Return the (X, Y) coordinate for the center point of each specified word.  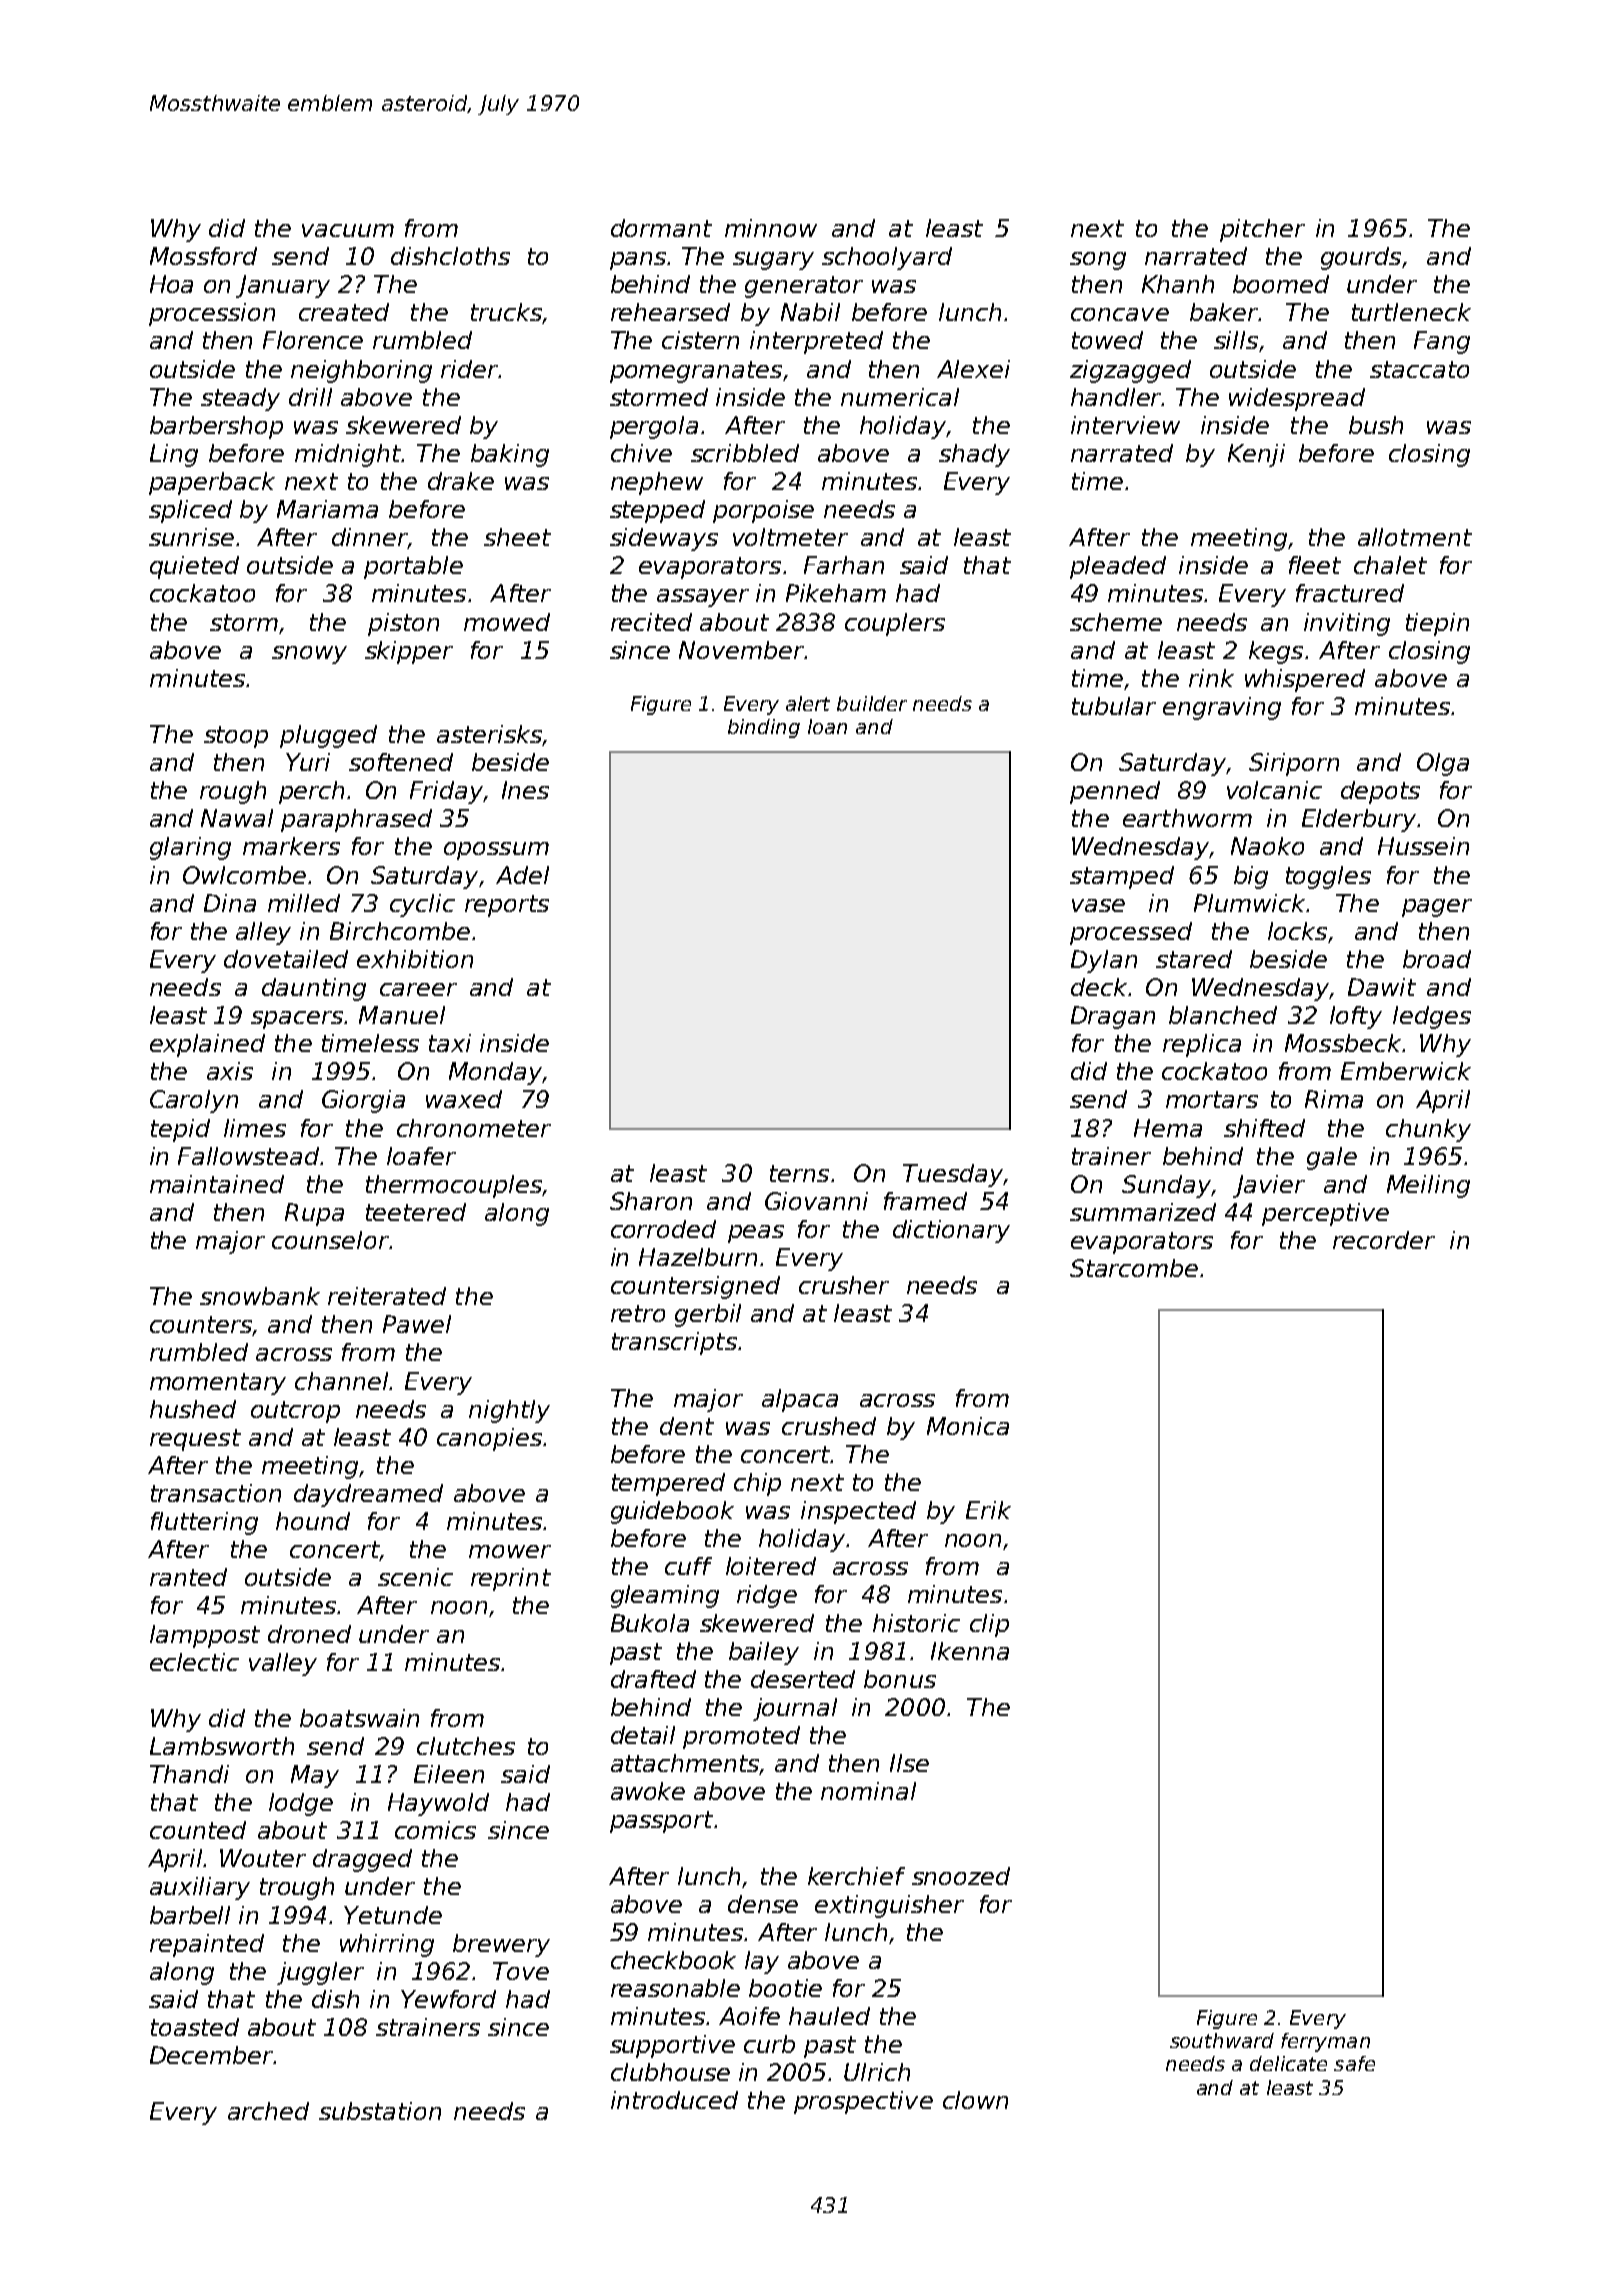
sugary (773, 261)
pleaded (1118, 567)
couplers (895, 624)
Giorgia (363, 1101)
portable (413, 567)
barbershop (216, 427)
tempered (668, 1484)
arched (268, 2111)
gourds (1361, 258)
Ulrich (877, 2072)
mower (510, 1551)
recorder (1384, 1240)
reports (507, 906)
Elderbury (1359, 820)
